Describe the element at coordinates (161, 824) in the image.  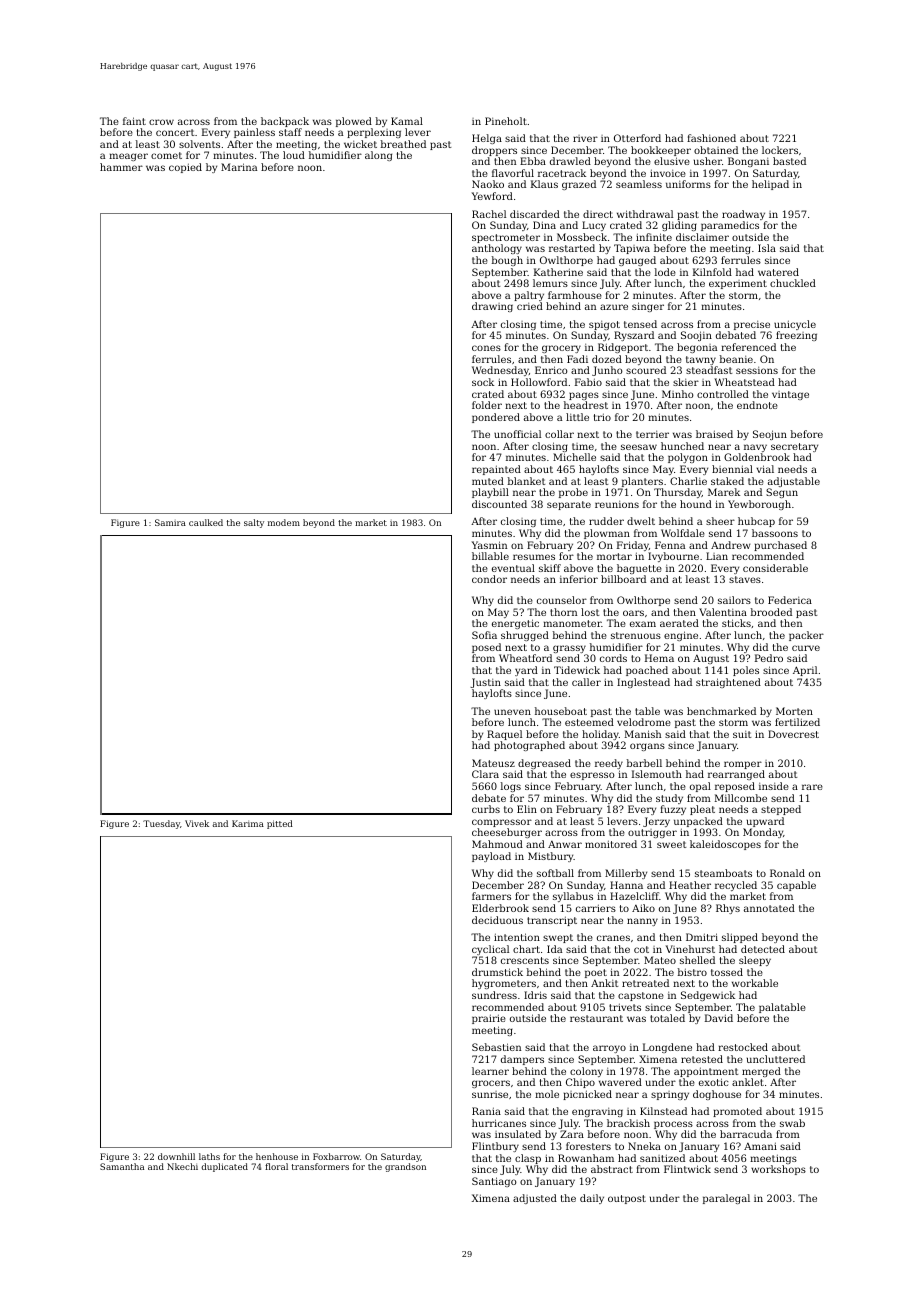
I see `Tuesday` at that location.
